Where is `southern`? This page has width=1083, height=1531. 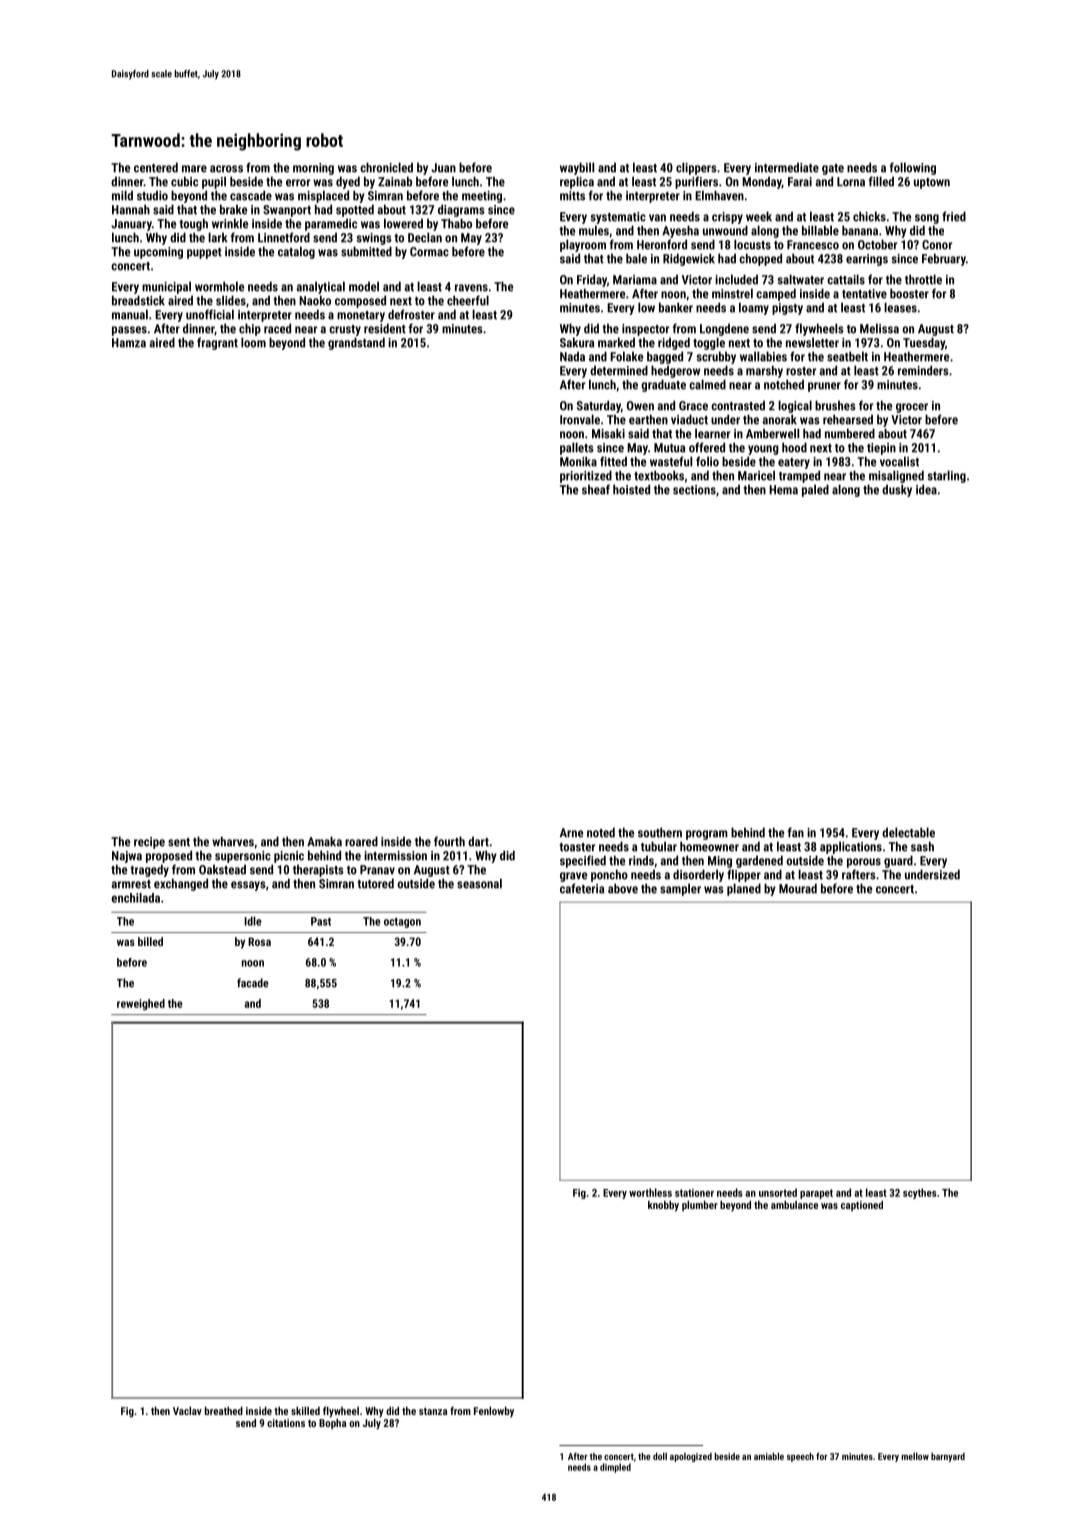 southern is located at coordinates (660, 832).
